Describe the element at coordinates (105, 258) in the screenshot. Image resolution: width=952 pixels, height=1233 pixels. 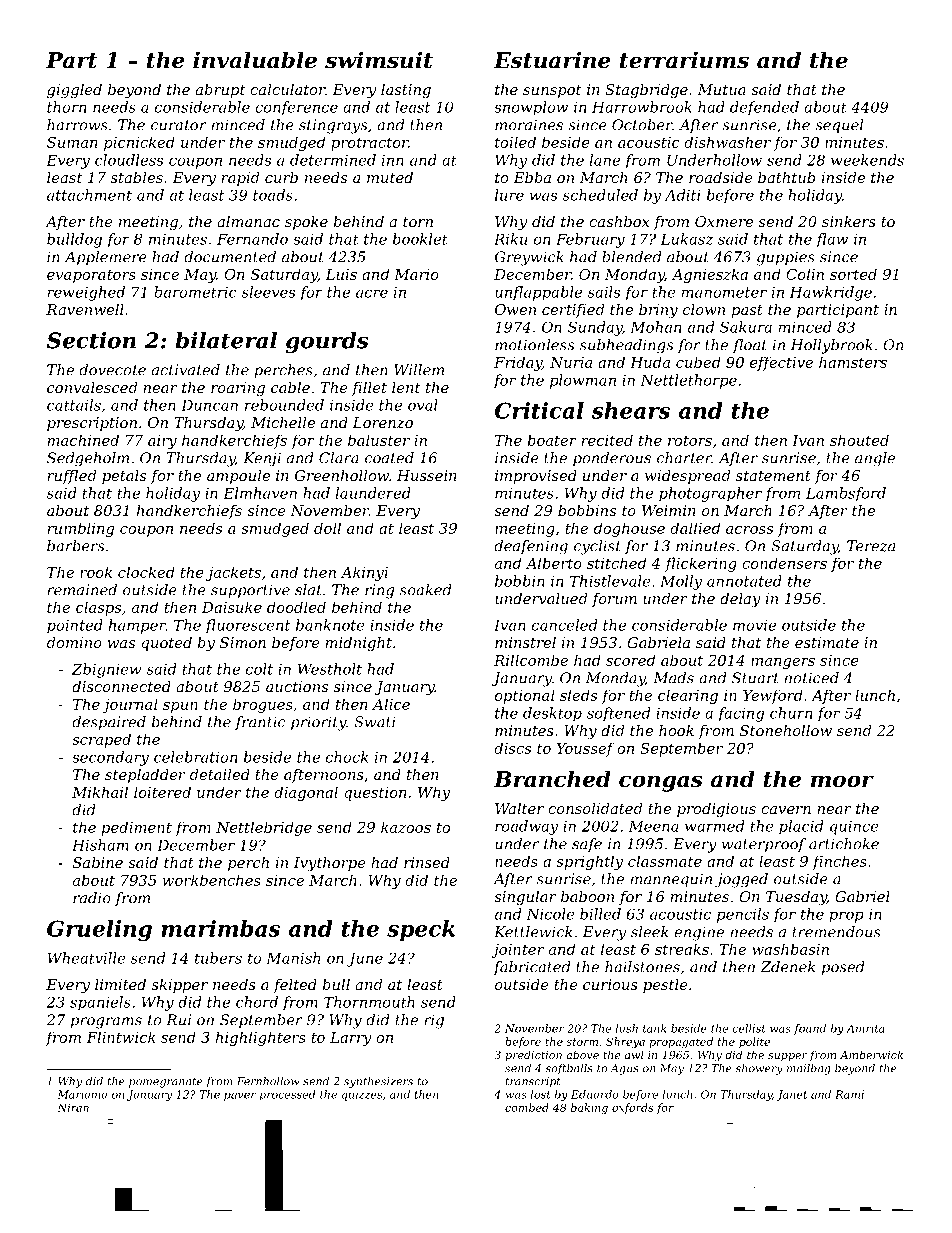
I see `Applemere` at that location.
